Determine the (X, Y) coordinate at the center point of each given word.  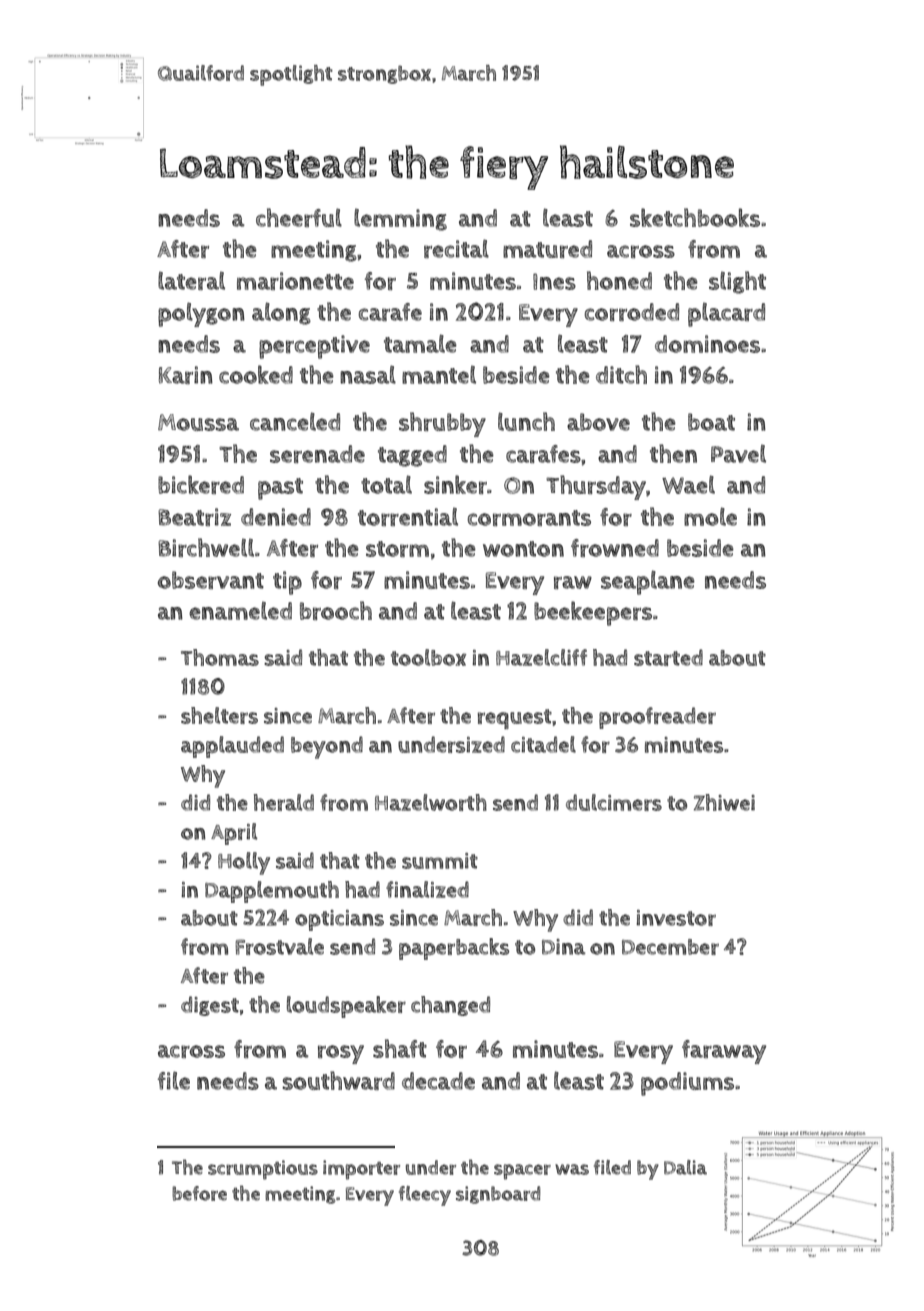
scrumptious (263, 1170)
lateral (191, 281)
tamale (420, 343)
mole (710, 516)
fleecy (425, 1196)
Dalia (685, 1167)
